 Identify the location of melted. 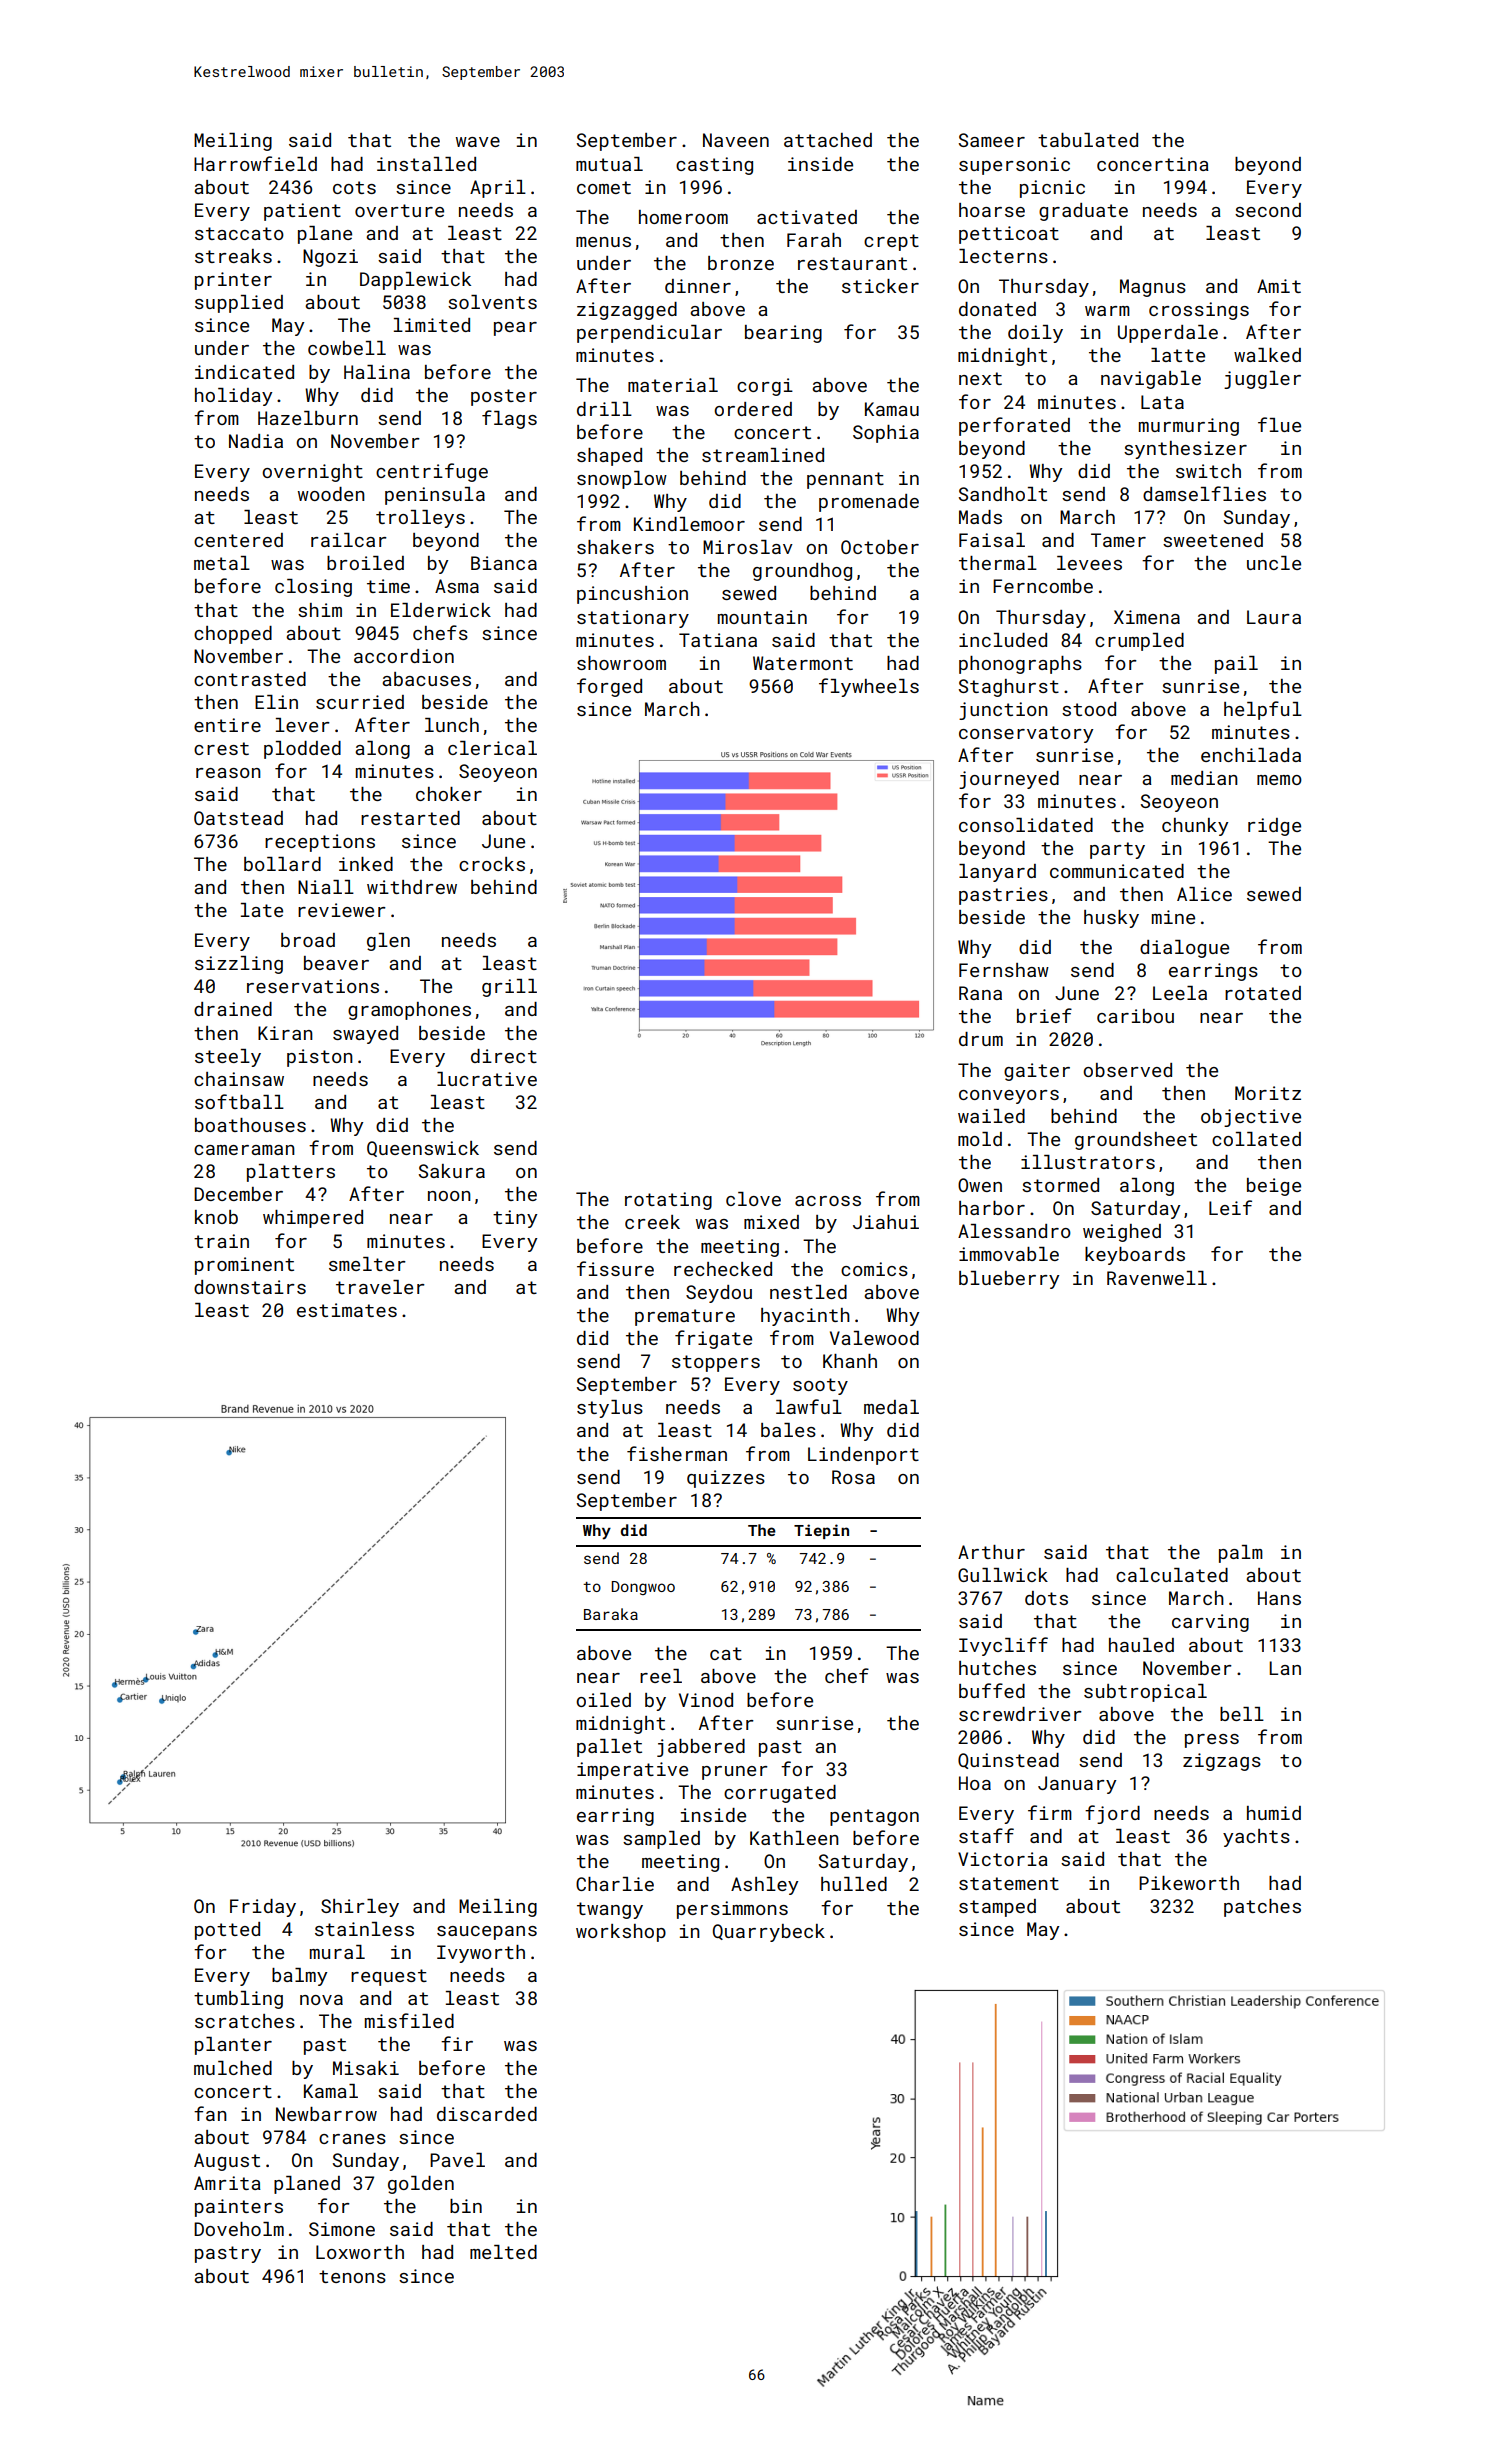
(503, 2252).
